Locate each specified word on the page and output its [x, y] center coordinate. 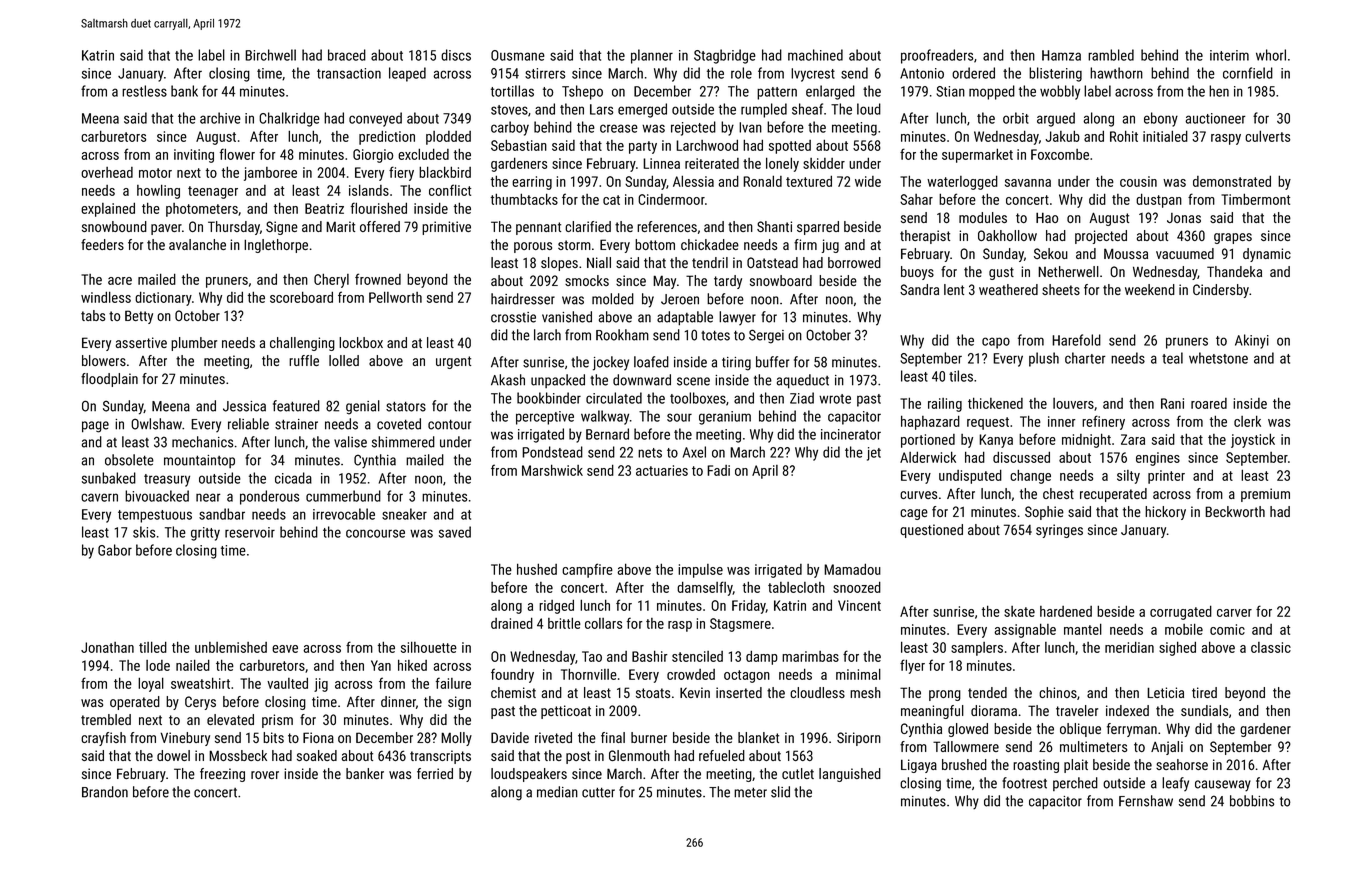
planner [652, 56]
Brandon [105, 792]
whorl [1271, 55]
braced [347, 55]
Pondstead [552, 452]
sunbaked [109, 478]
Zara [1133, 439]
